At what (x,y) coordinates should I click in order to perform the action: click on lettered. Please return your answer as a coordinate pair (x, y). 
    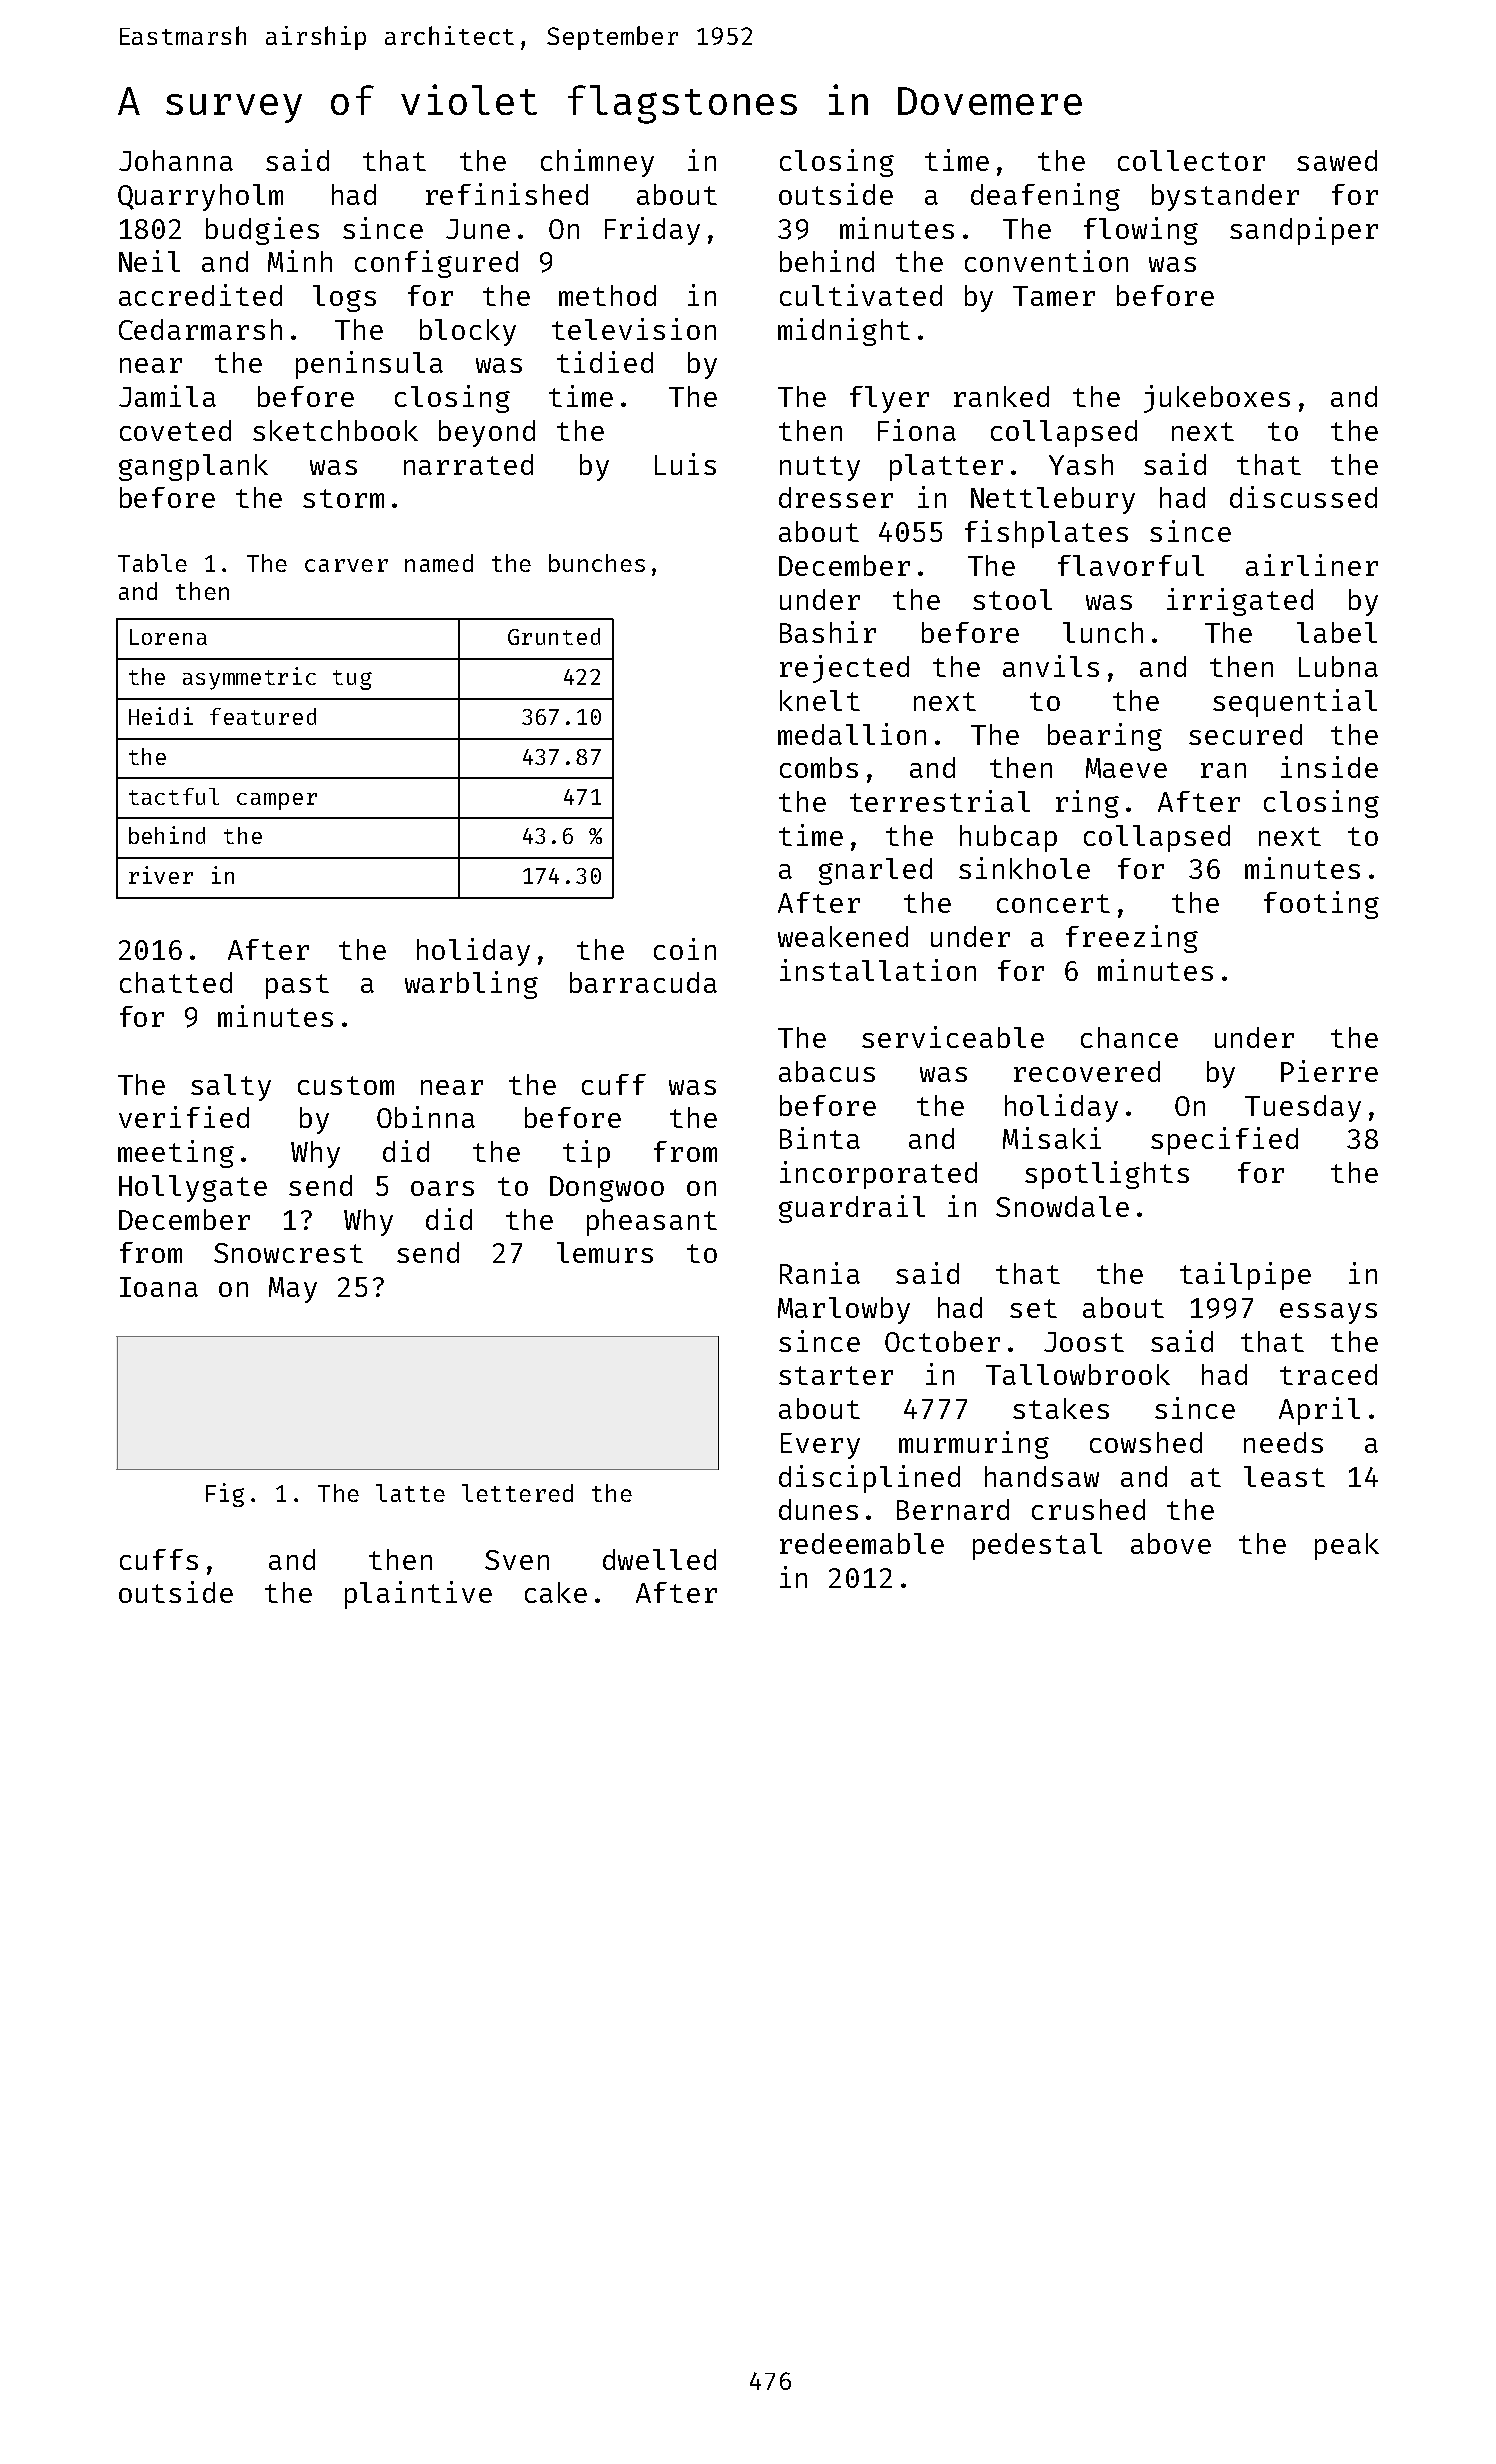
    Looking at the image, I should click on (517, 1493).
